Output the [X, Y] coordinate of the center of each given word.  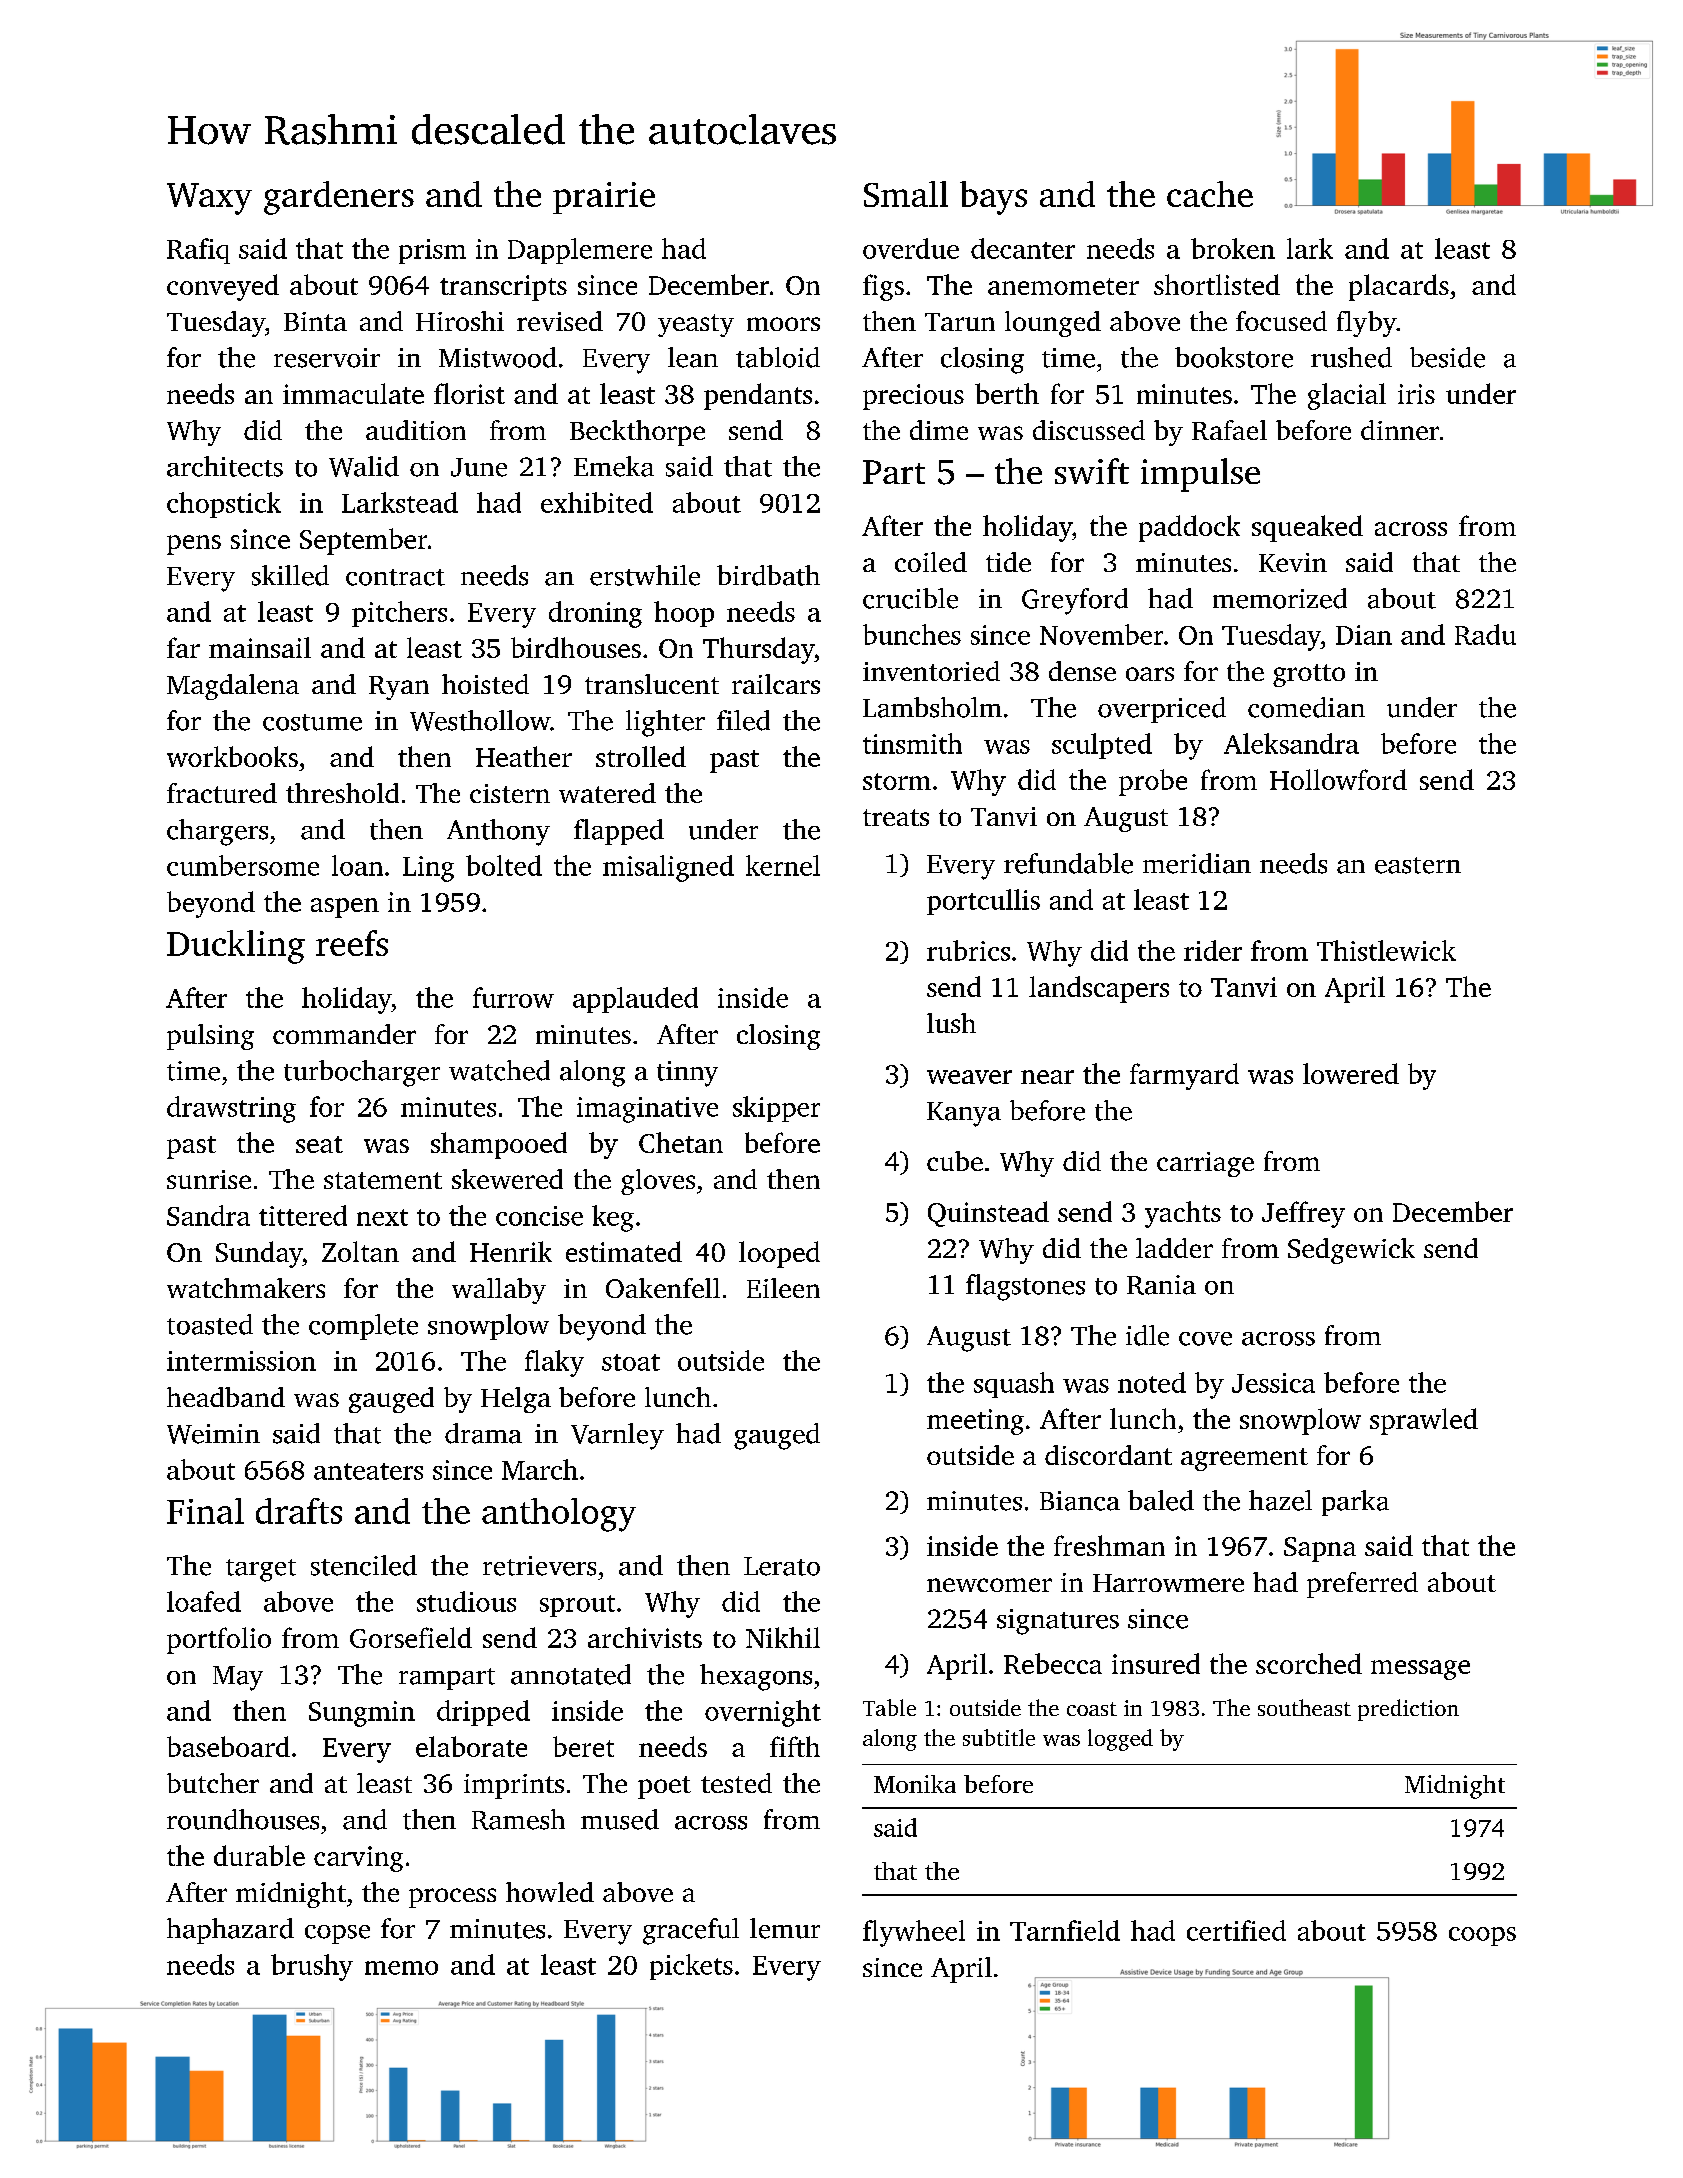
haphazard [230, 1931]
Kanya [964, 1114]
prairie [604, 198]
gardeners [339, 198]
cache [1210, 194]
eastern [1418, 865]
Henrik [511, 1251]
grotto [1309, 675]
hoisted [485, 684]
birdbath [768, 575]
